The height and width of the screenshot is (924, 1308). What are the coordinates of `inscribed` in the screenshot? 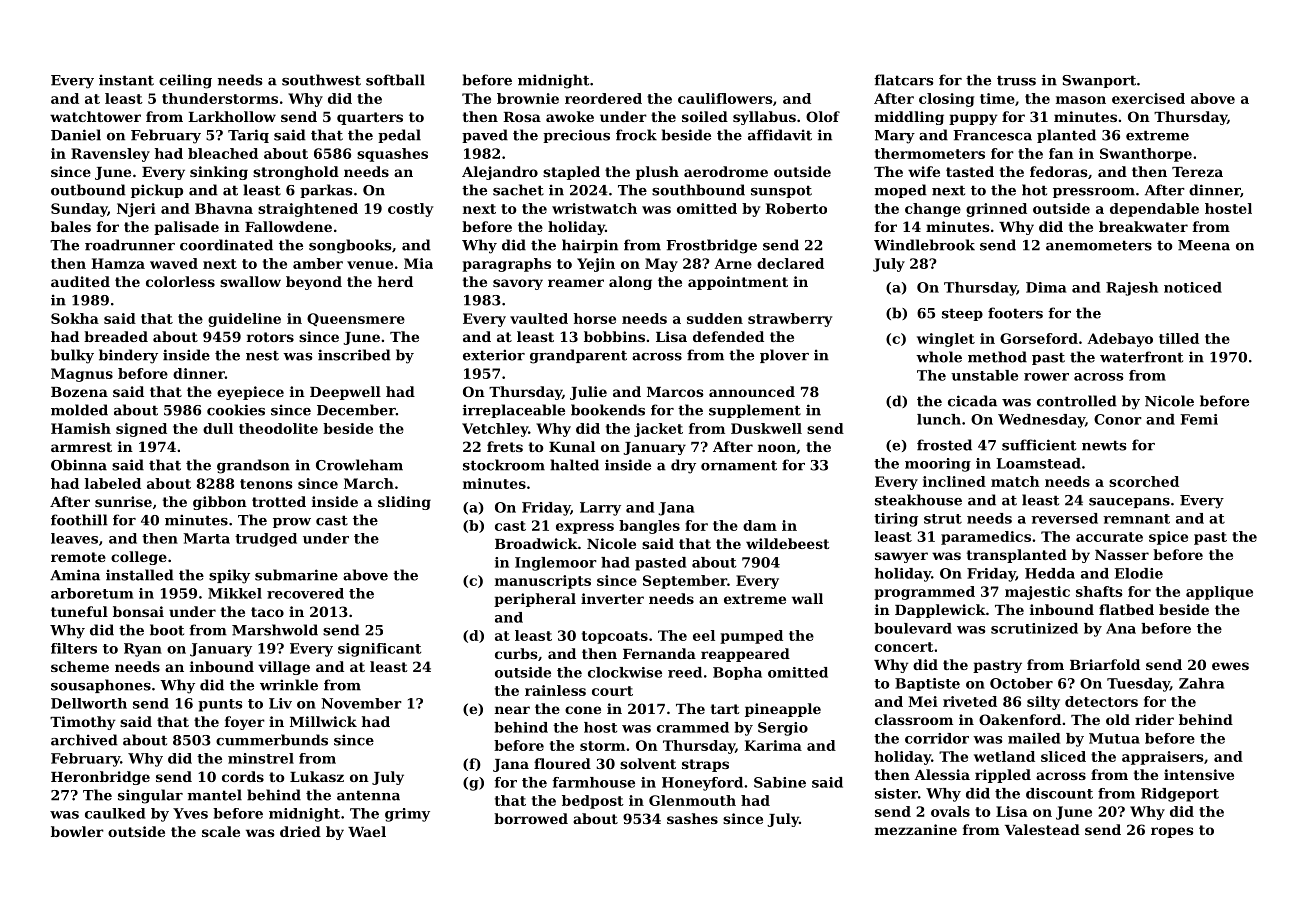 It's located at (354, 355).
